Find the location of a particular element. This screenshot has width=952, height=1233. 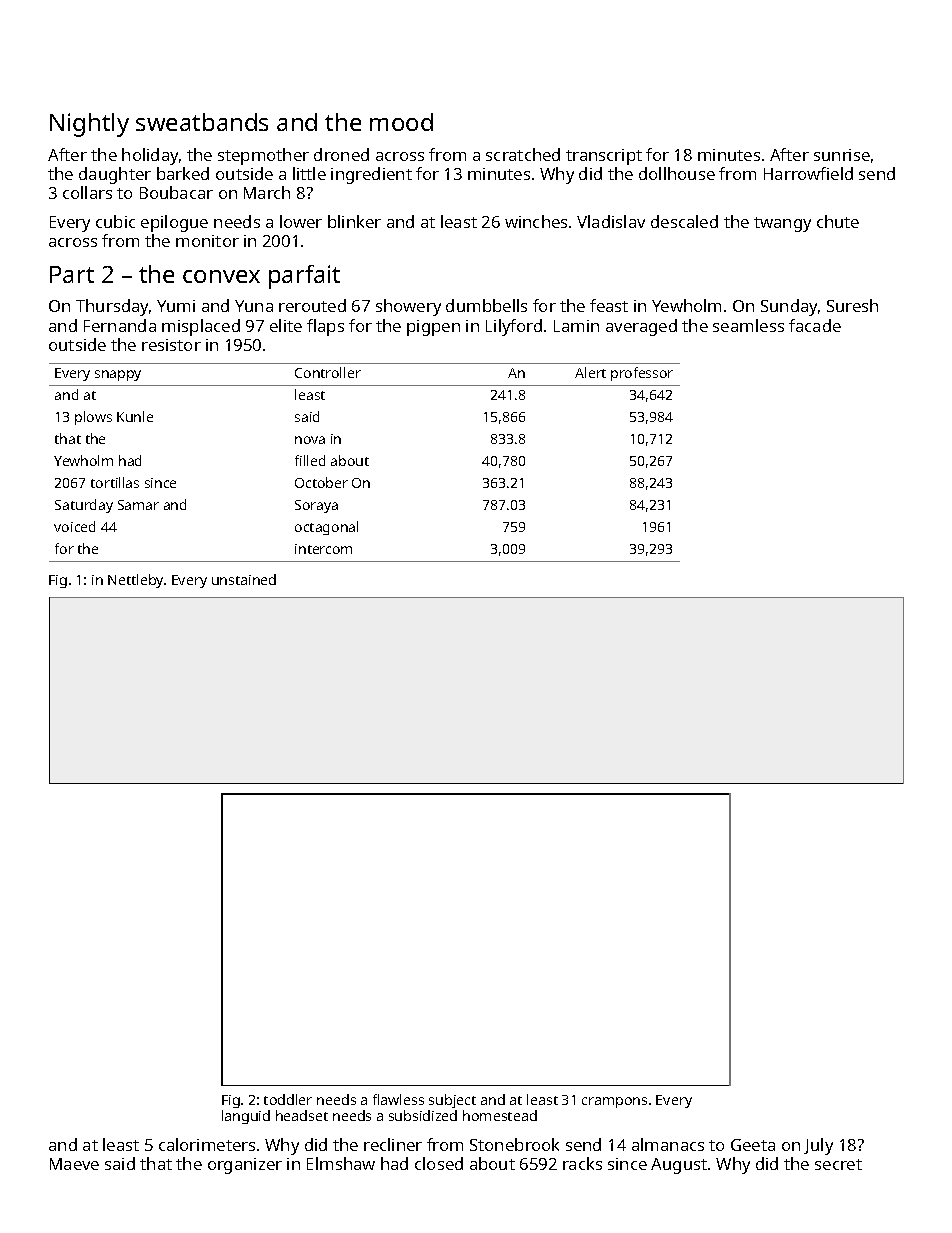

intercom is located at coordinates (323, 549).
